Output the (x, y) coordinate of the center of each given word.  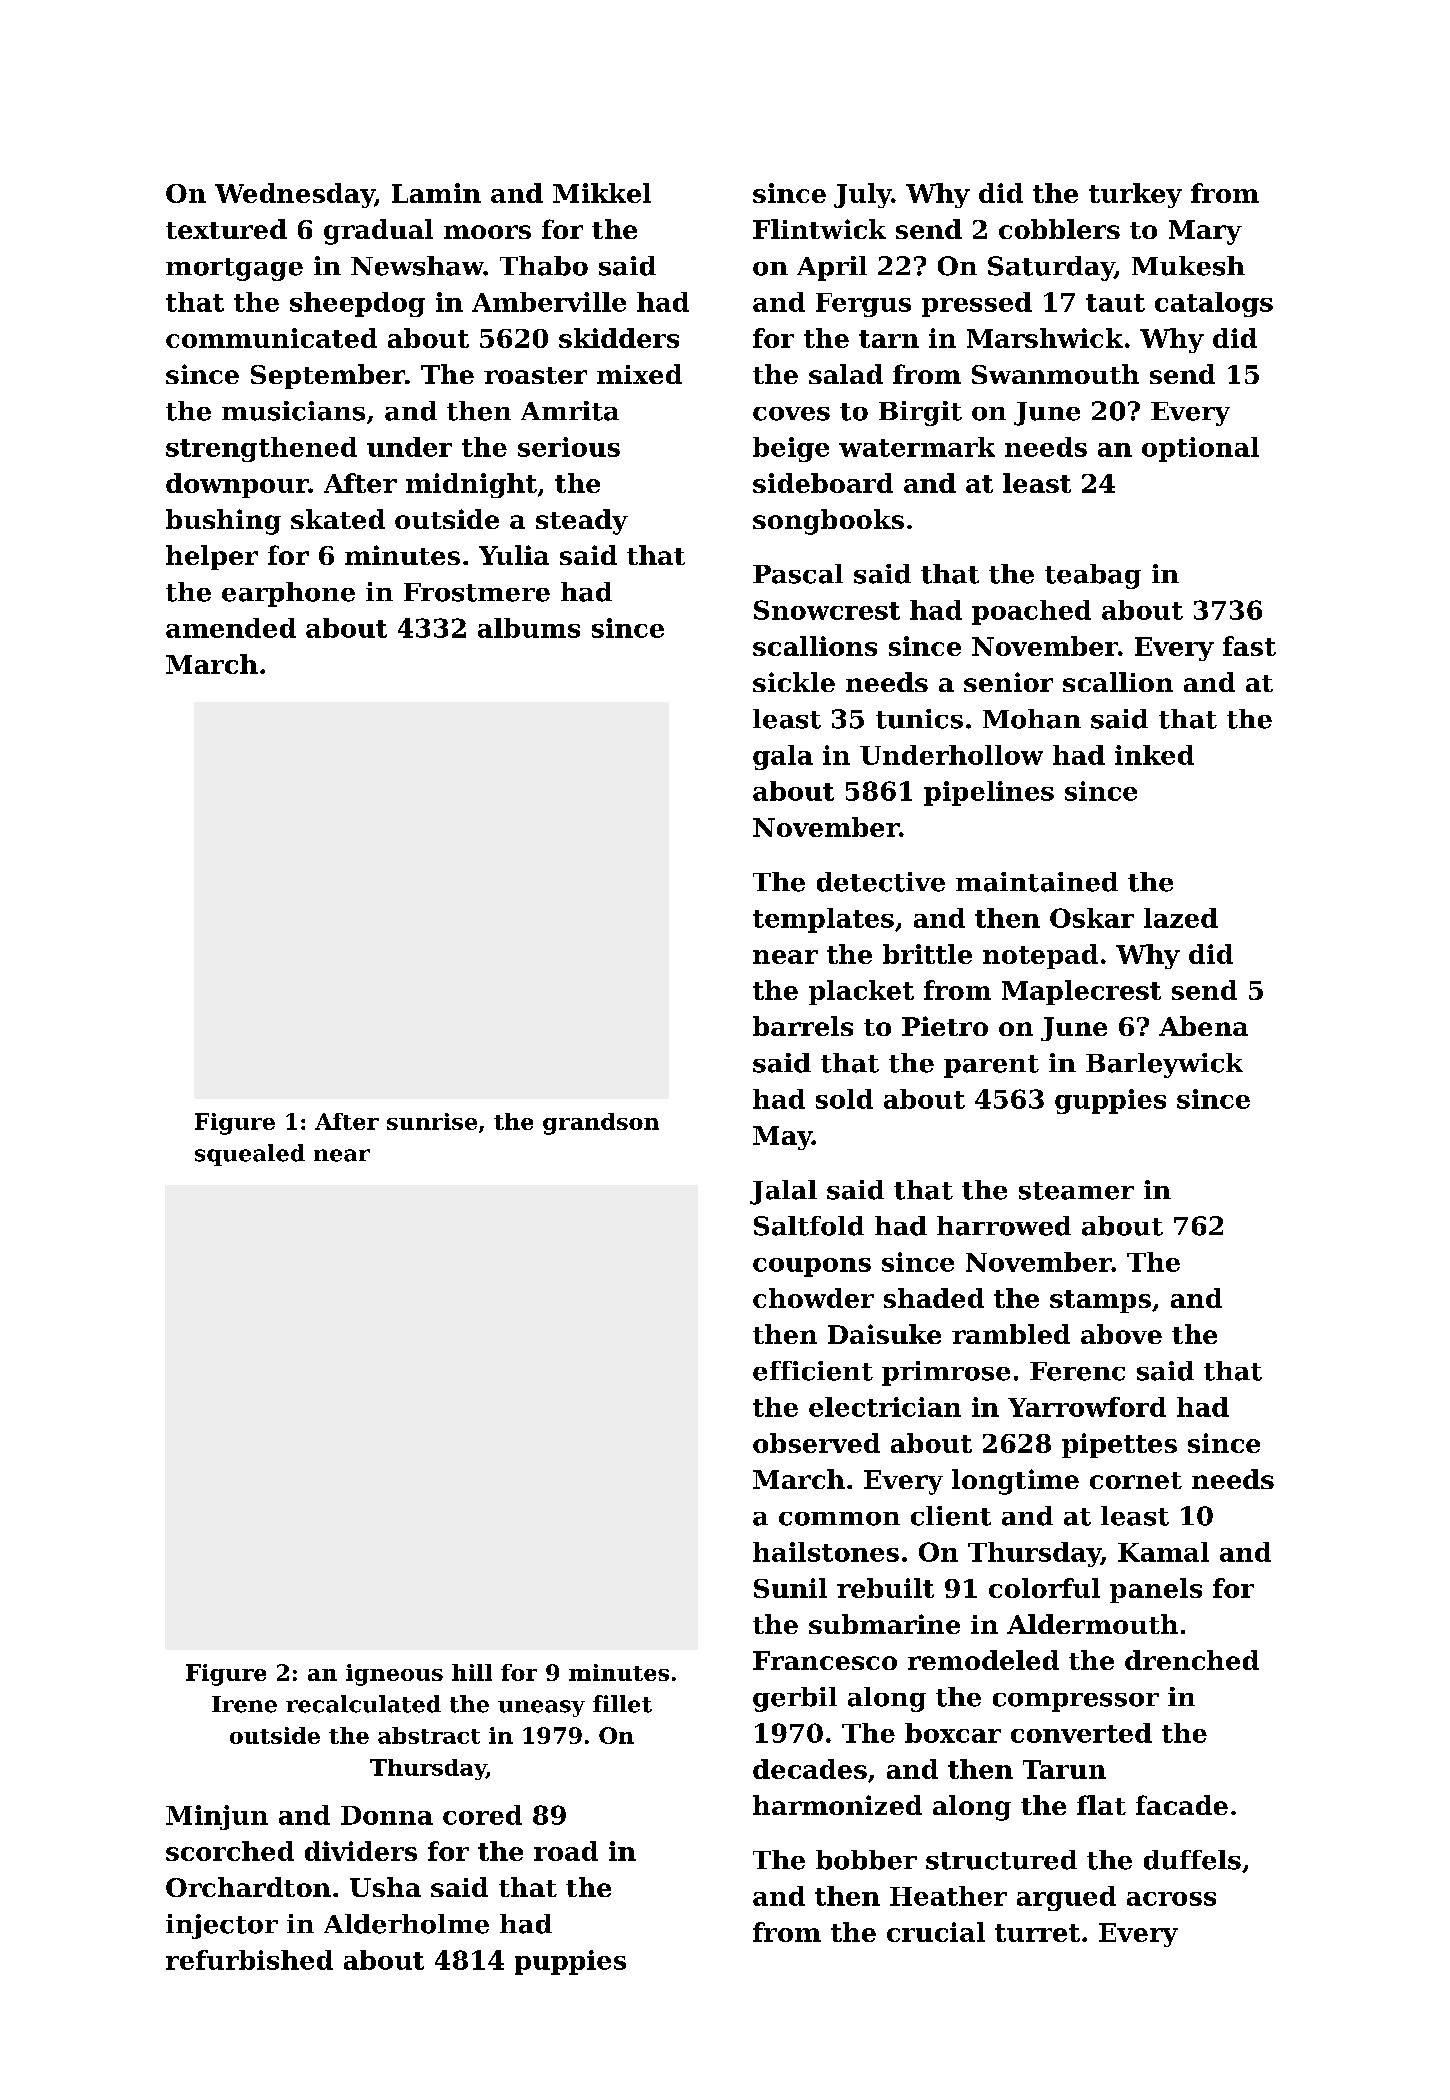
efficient (813, 1371)
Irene (244, 1704)
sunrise (432, 1121)
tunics (919, 719)
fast (1249, 646)
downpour (237, 485)
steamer (1076, 1191)
